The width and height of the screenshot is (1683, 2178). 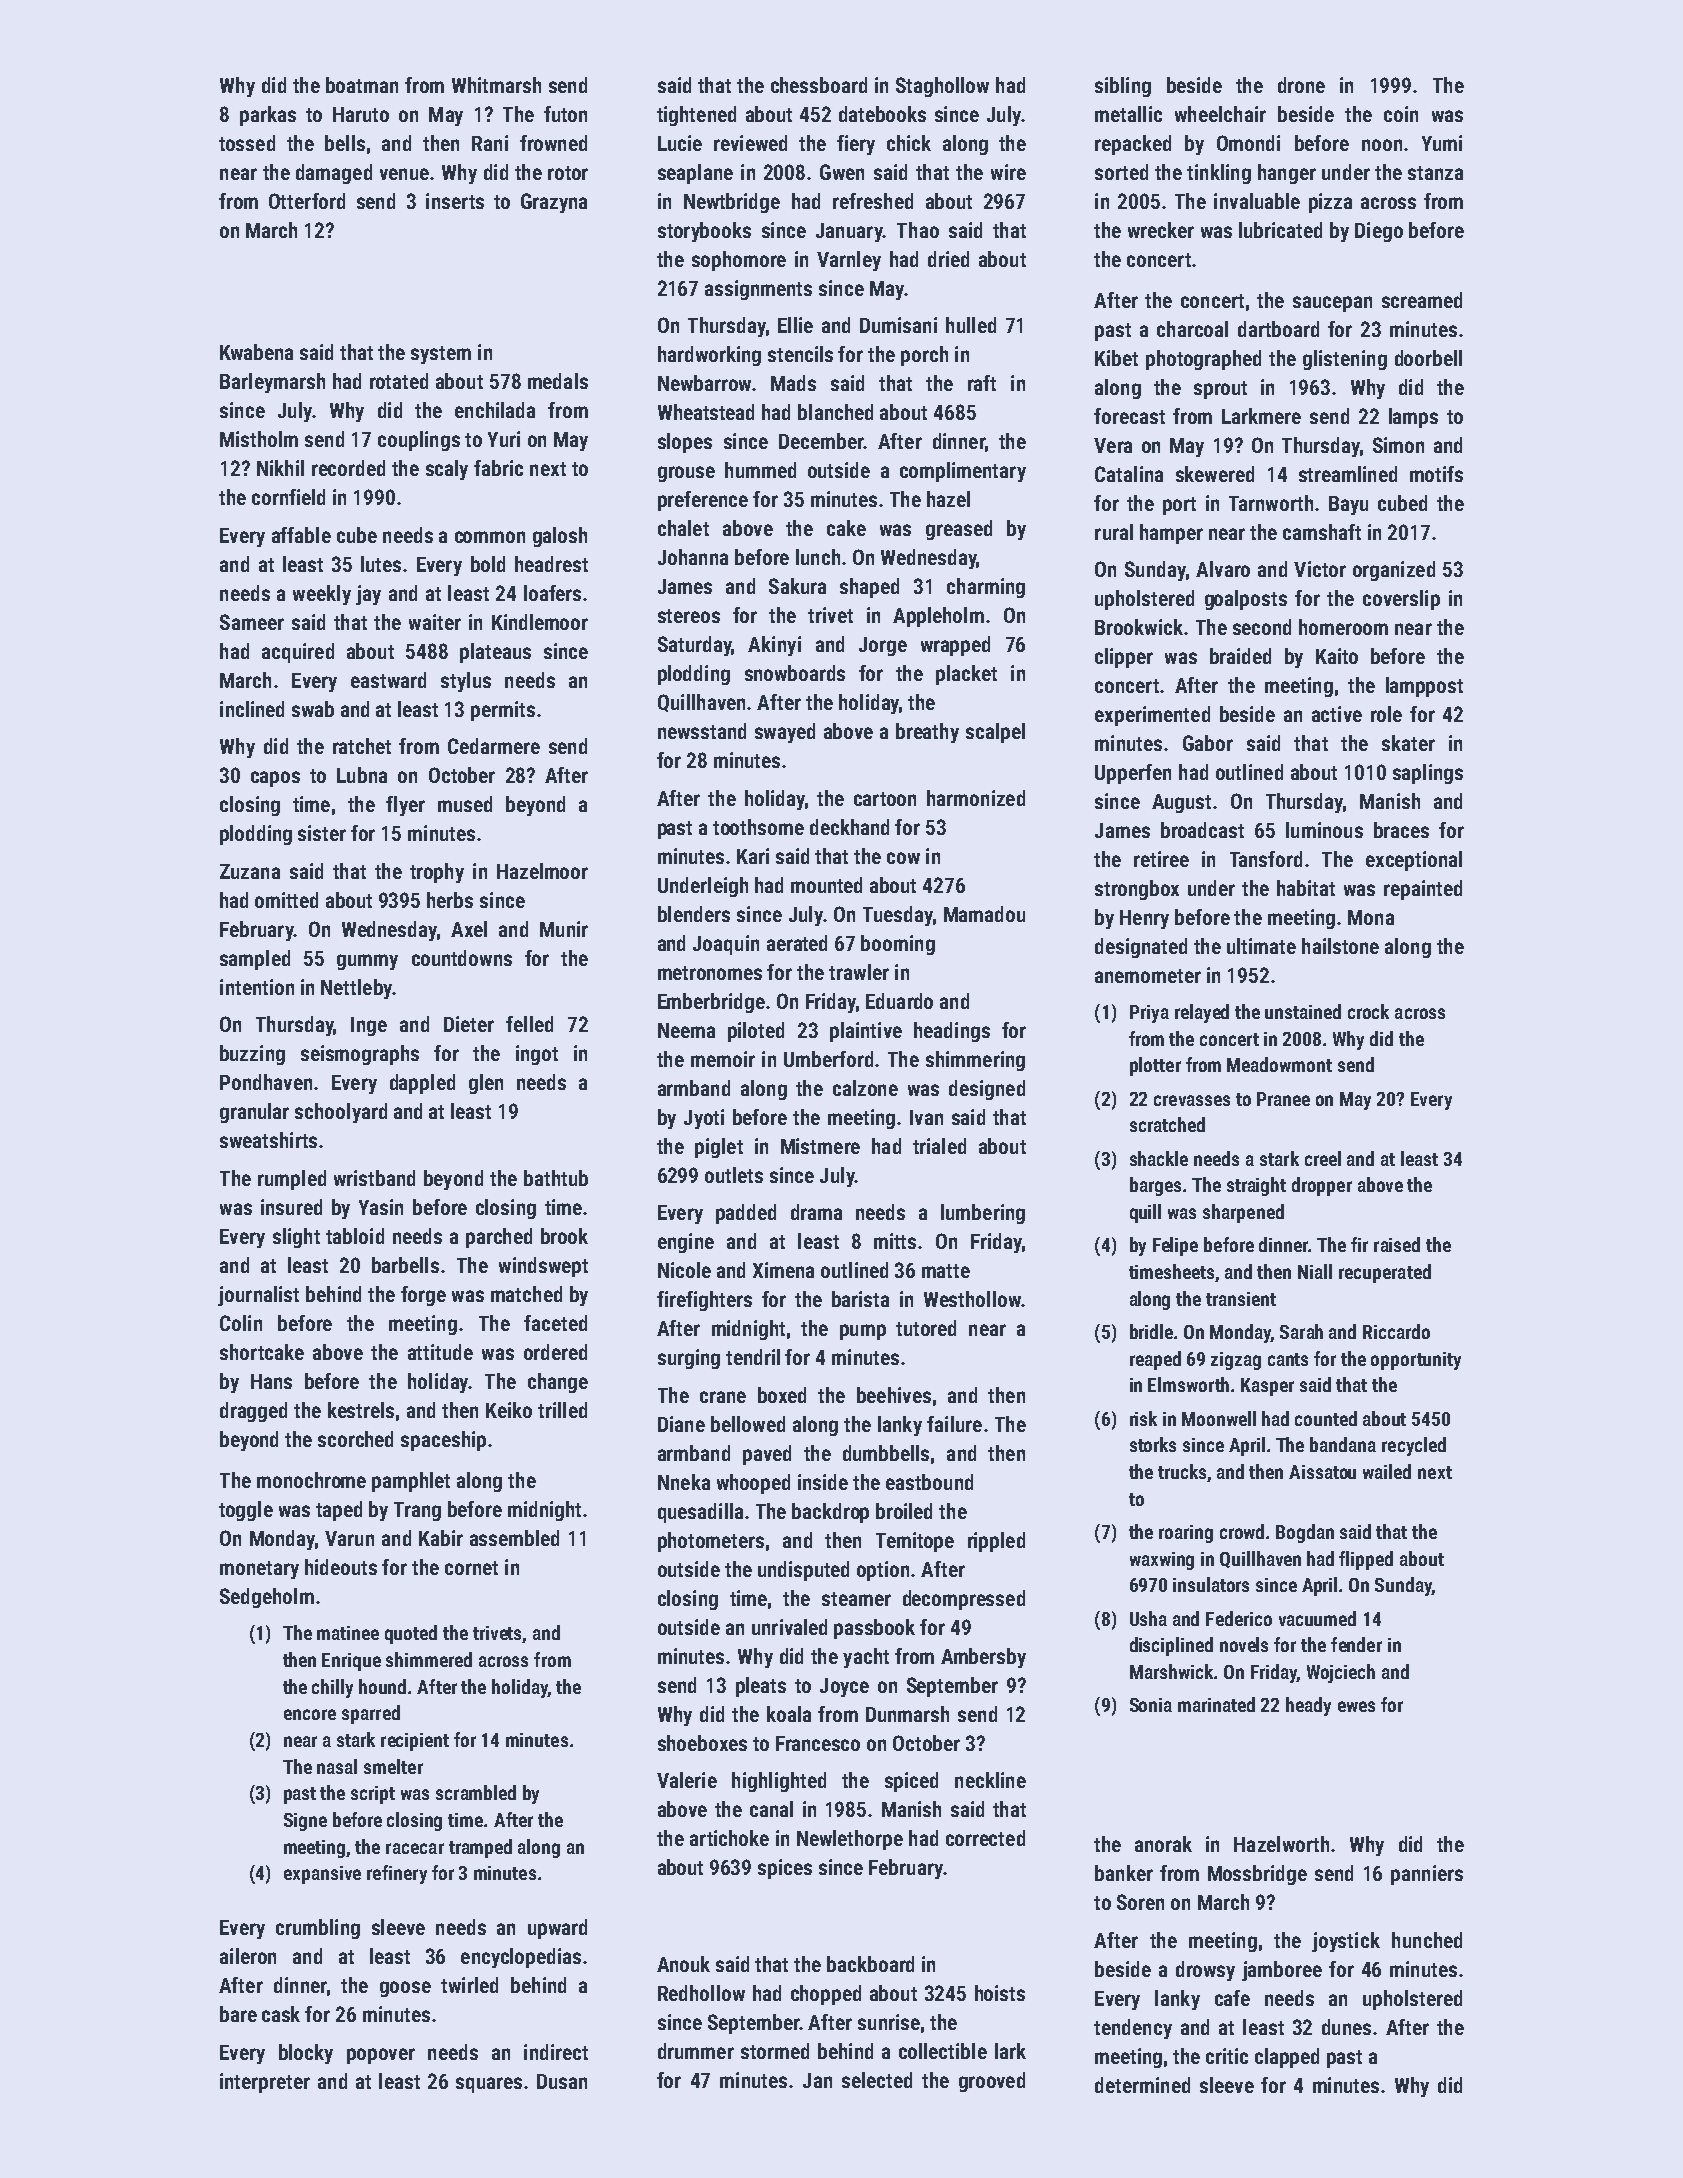 I want to click on raised, so click(x=1397, y=1244).
